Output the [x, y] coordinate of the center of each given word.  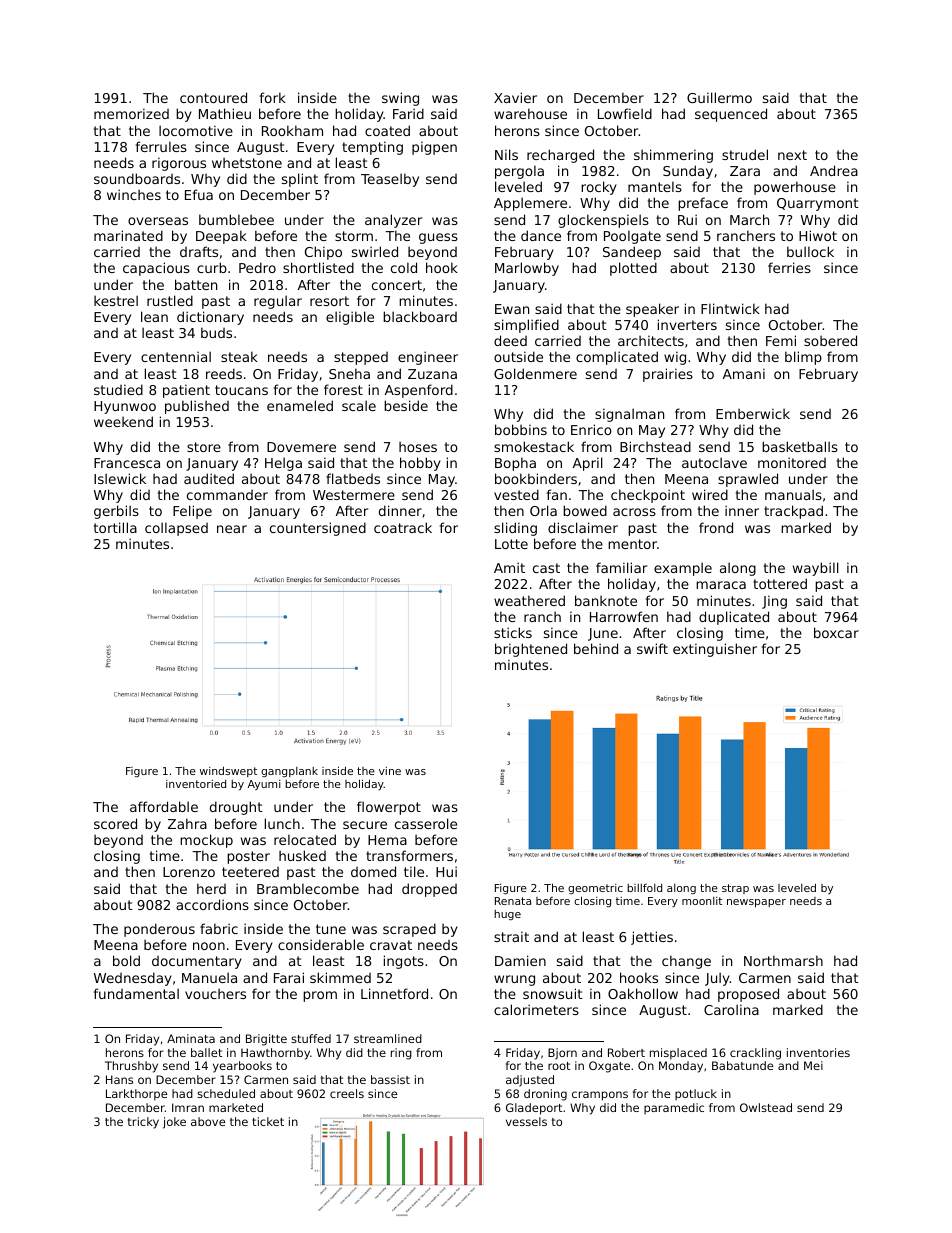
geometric [595, 889]
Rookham [292, 130]
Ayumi [264, 785]
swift [652, 648]
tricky [143, 1123]
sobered [830, 340]
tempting [372, 148]
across [634, 512]
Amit [509, 567]
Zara [745, 171]
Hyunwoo [125, 407]
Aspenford [419, 391]
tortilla [115, 527]
